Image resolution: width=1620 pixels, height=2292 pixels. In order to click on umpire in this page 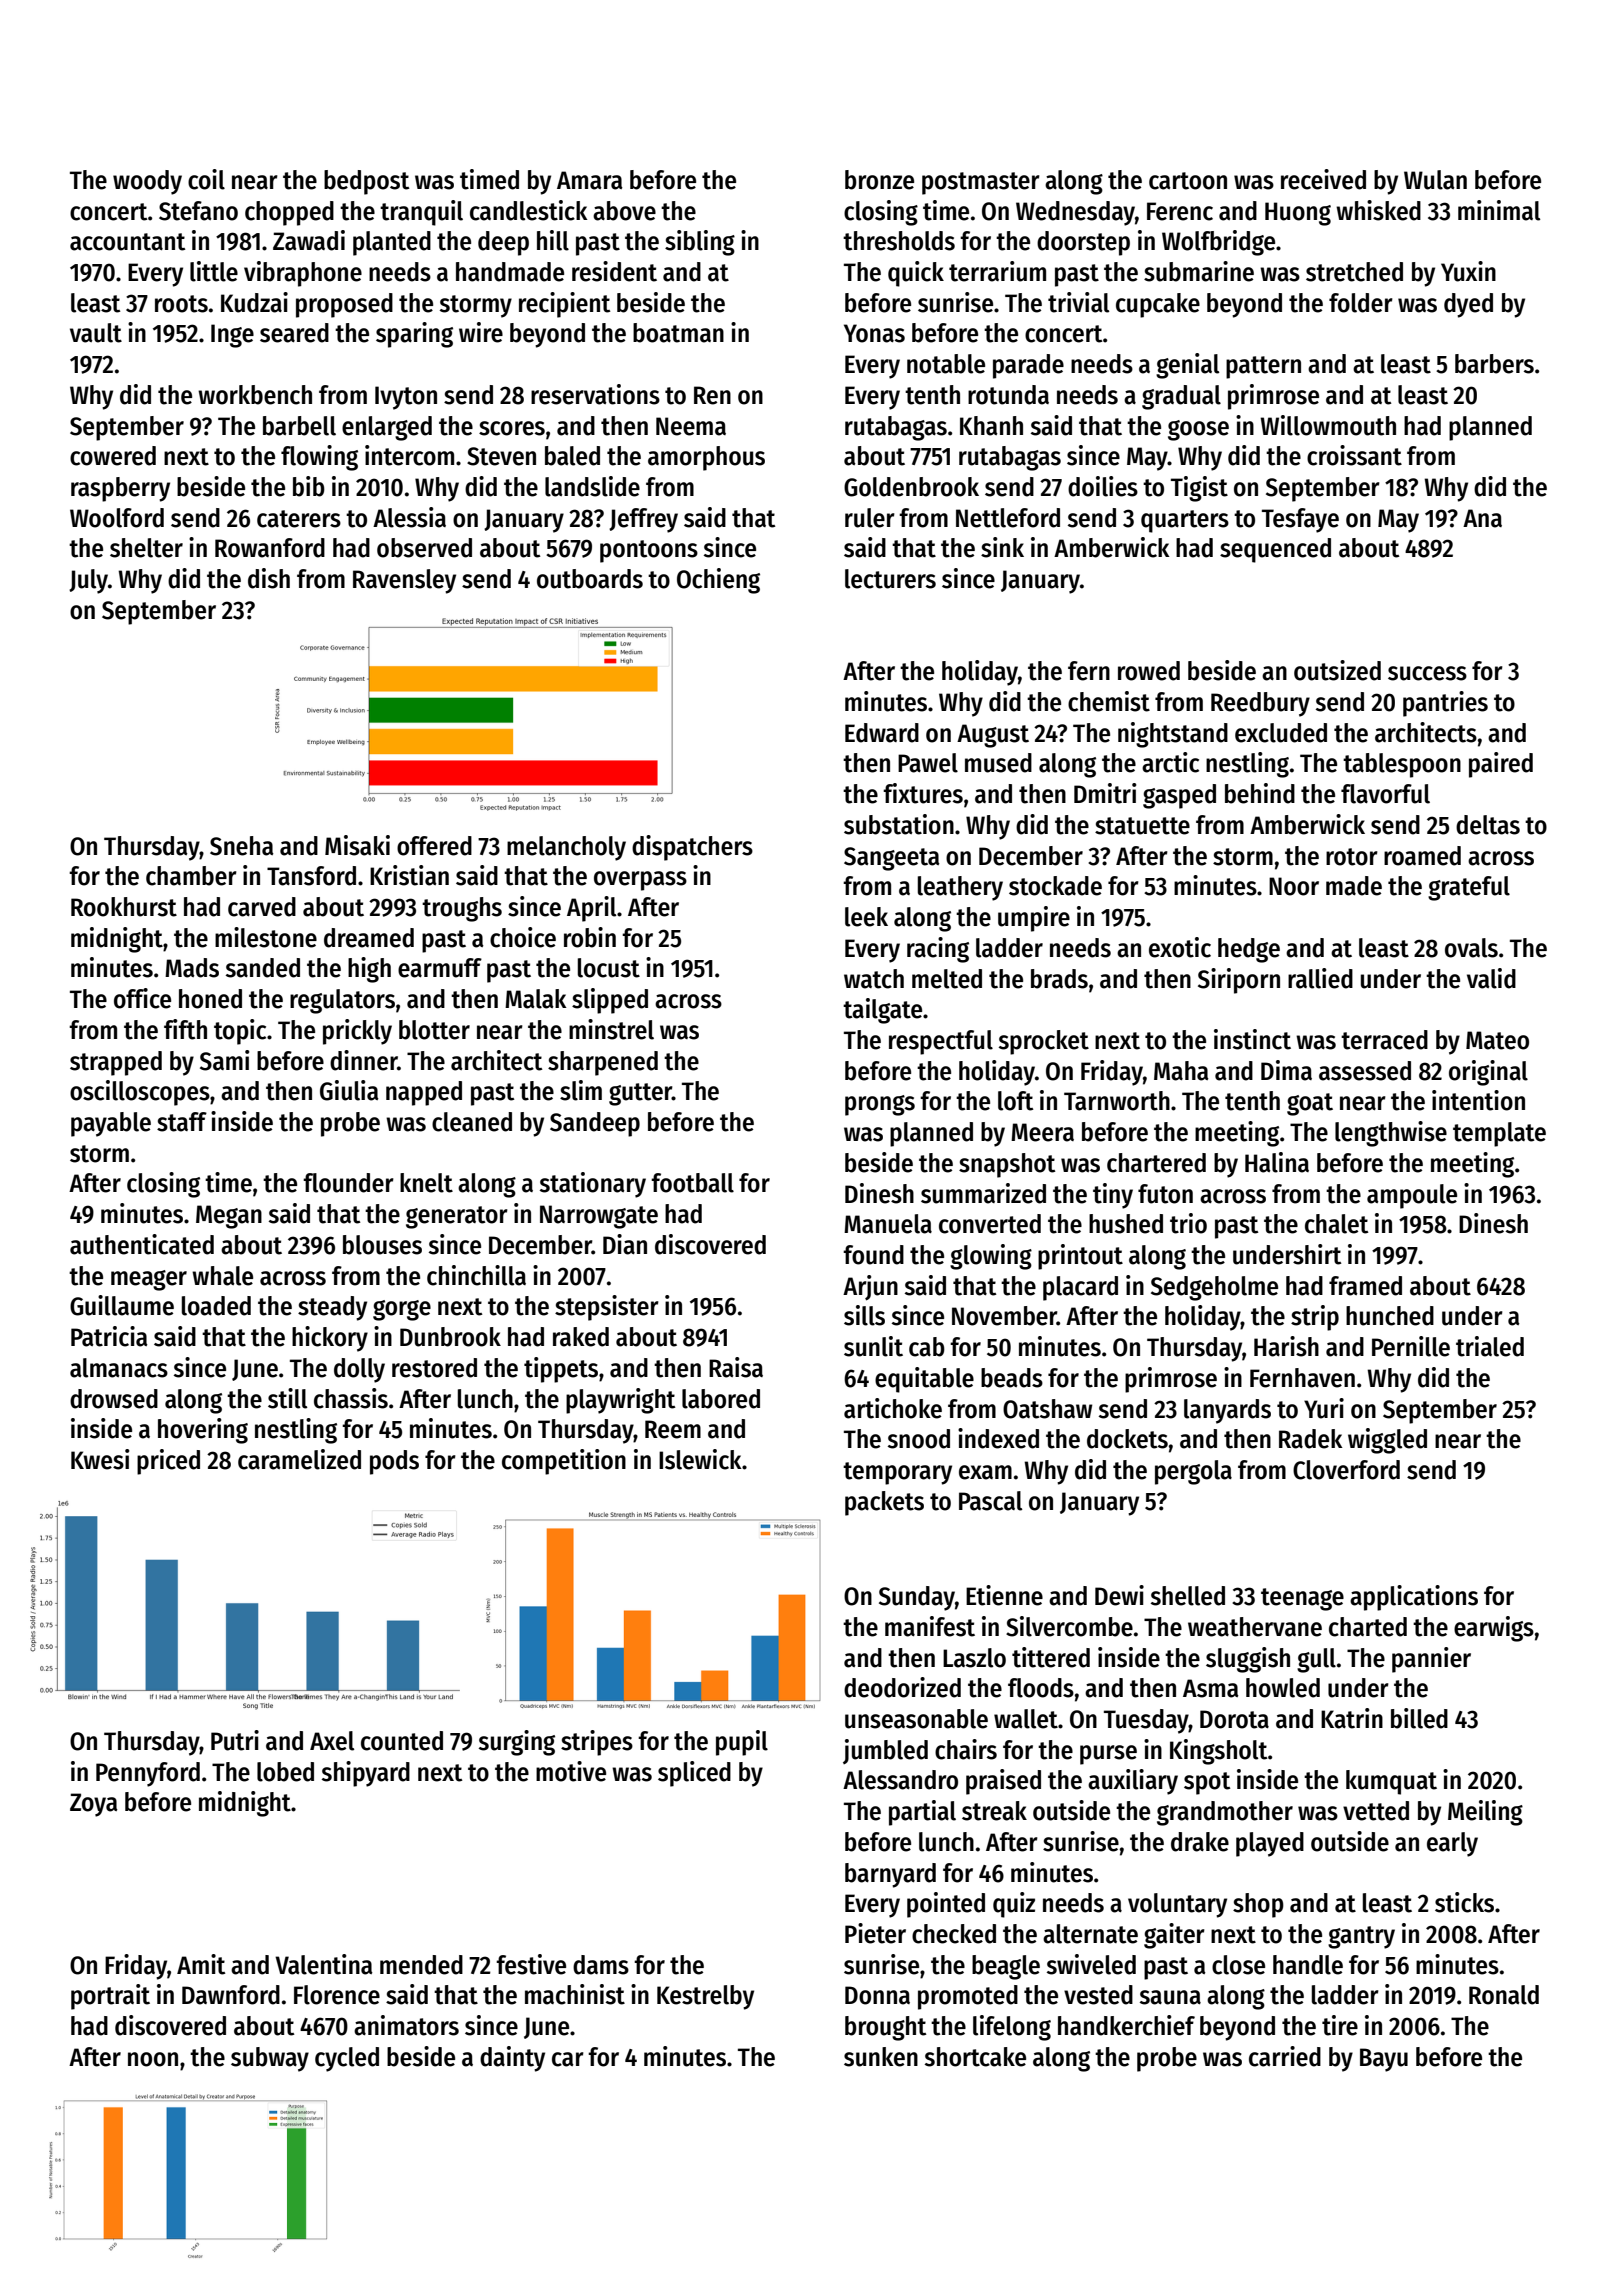, I will do `click(1034, 919)`.
